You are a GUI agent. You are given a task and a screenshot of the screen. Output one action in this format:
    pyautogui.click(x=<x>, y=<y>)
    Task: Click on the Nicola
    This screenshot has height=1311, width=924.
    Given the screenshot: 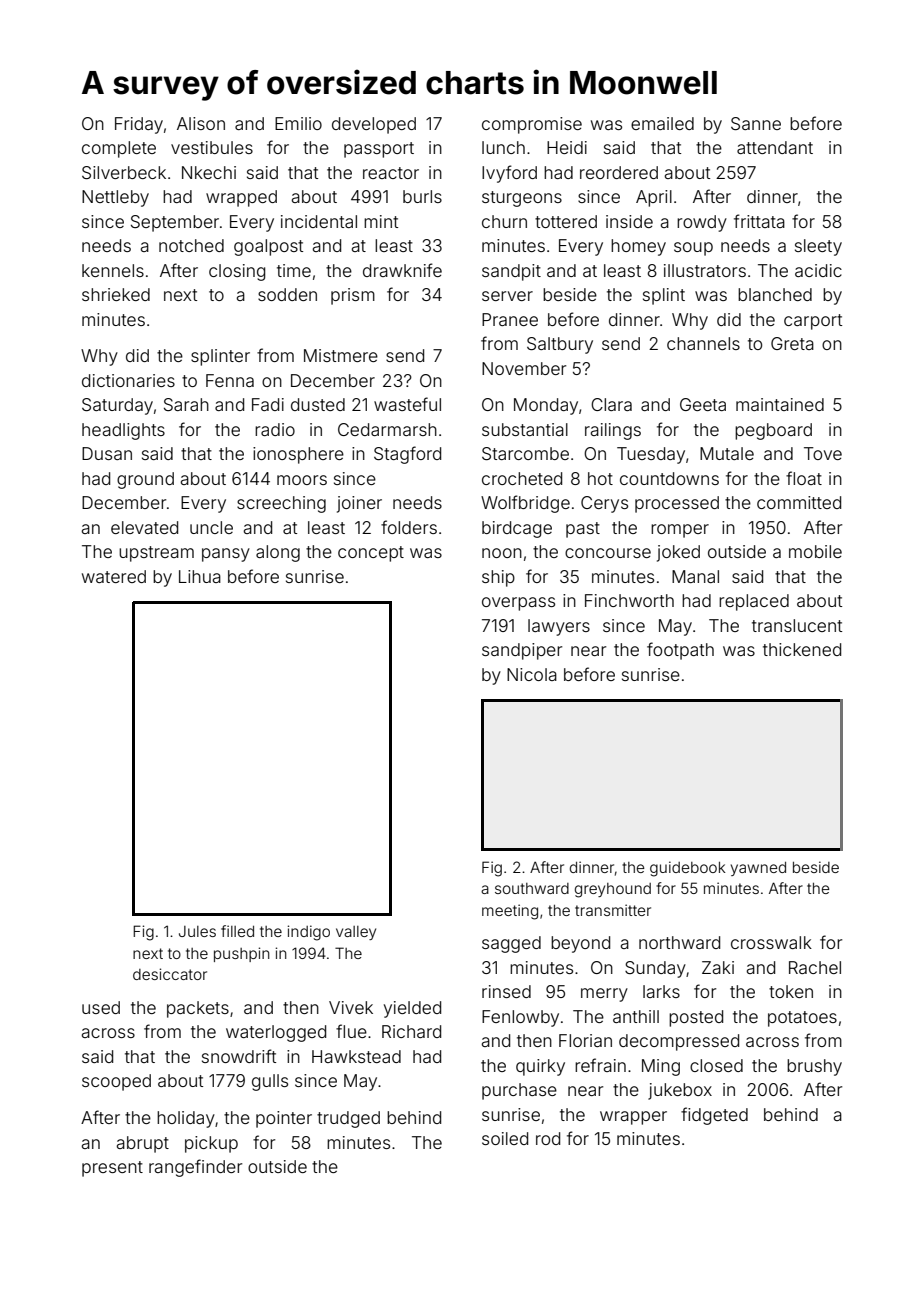 What is the action you would take?
    pyautogui.click(x=532, y=674)
